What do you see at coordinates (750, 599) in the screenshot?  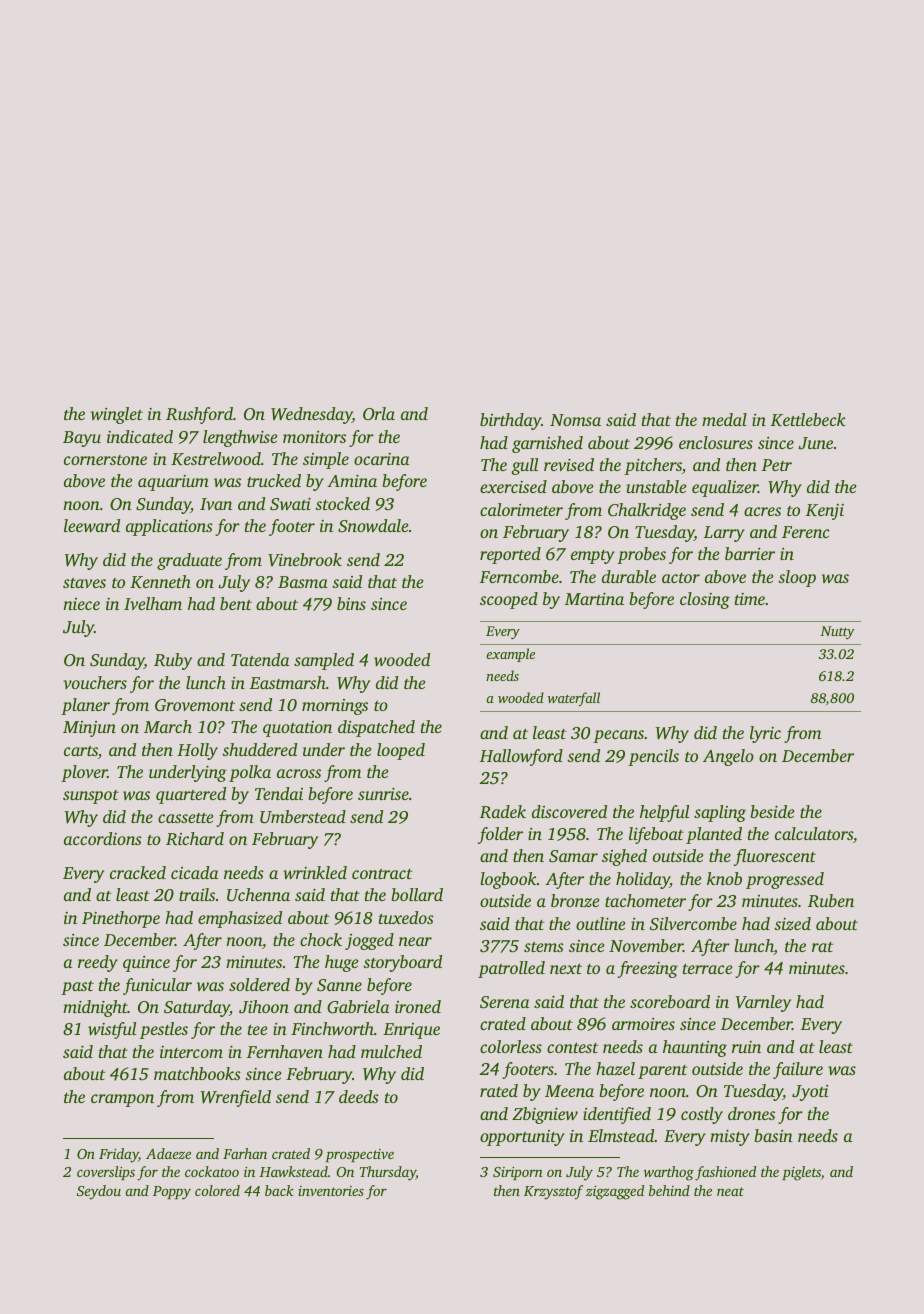 I see `time` at bounding box center [750, 599].
